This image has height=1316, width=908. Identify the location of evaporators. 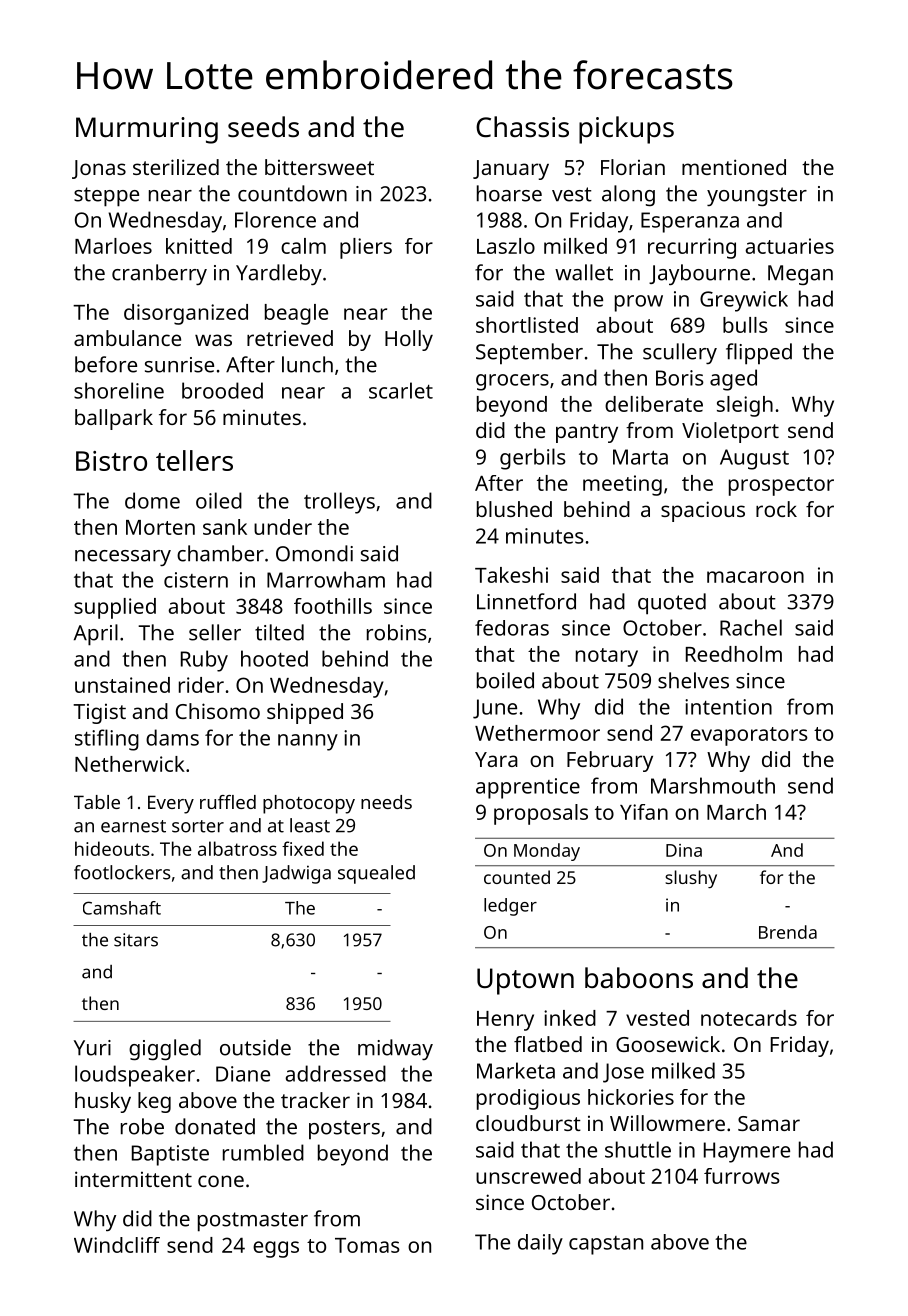
(749, 736).
